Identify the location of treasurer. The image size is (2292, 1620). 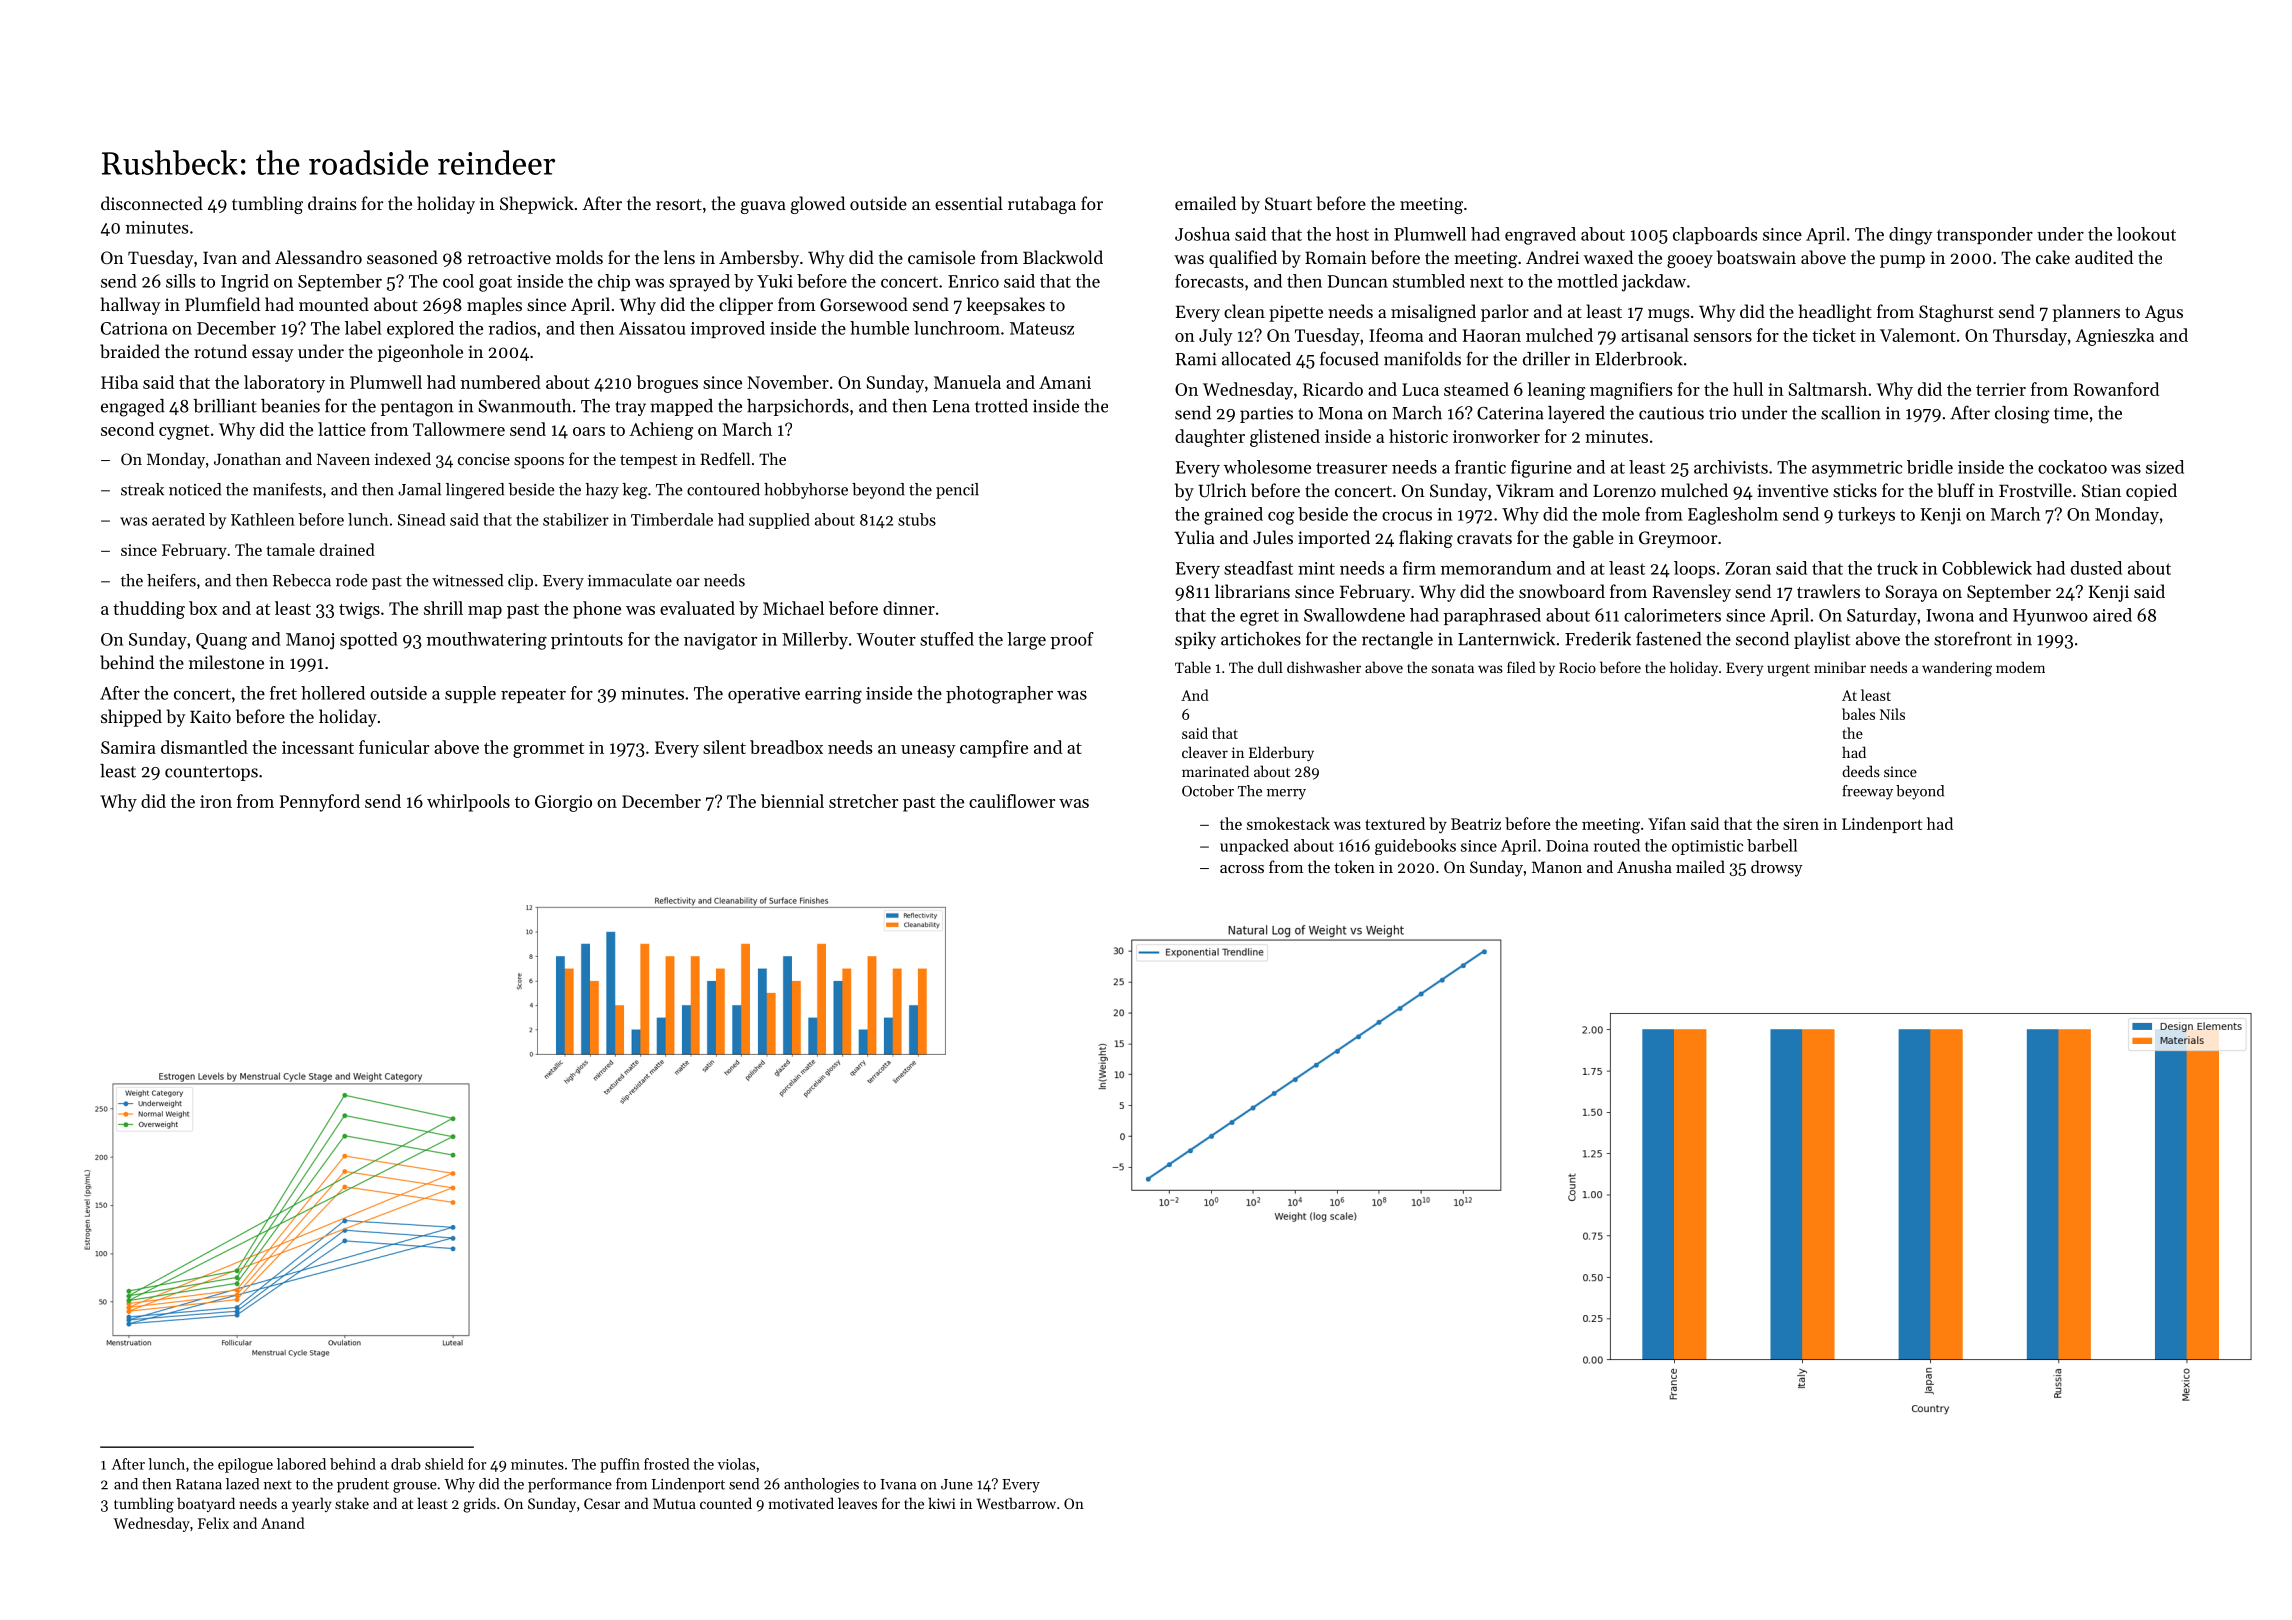
(1351, 468).
